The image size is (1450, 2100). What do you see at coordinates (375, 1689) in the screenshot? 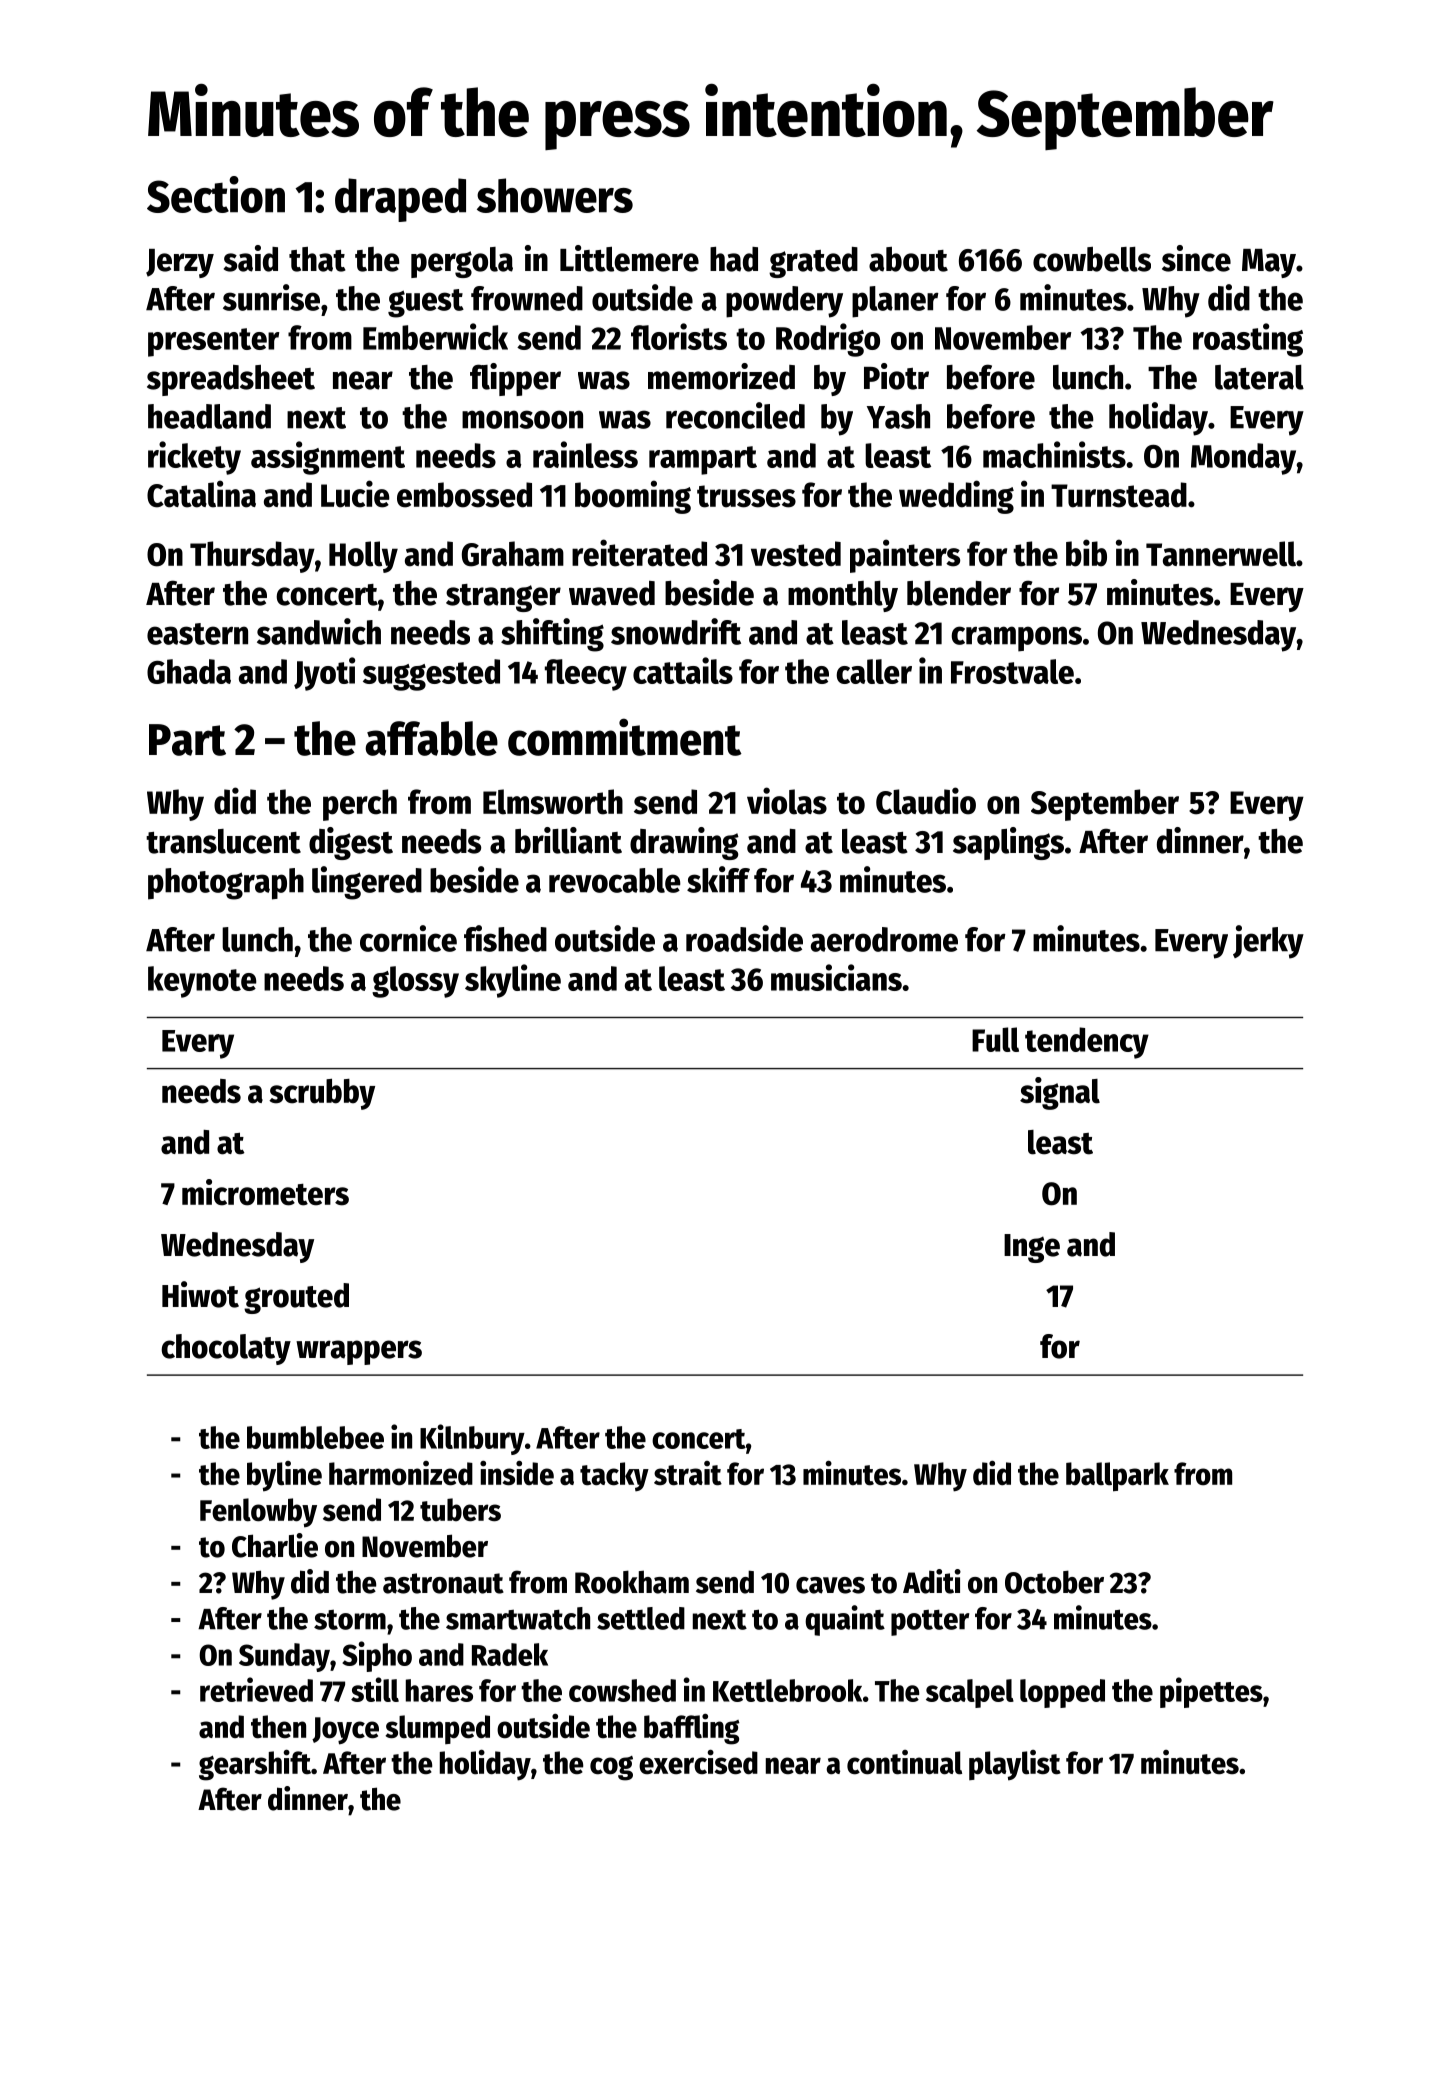
I see `still` at bounding box center [375, 1689].
